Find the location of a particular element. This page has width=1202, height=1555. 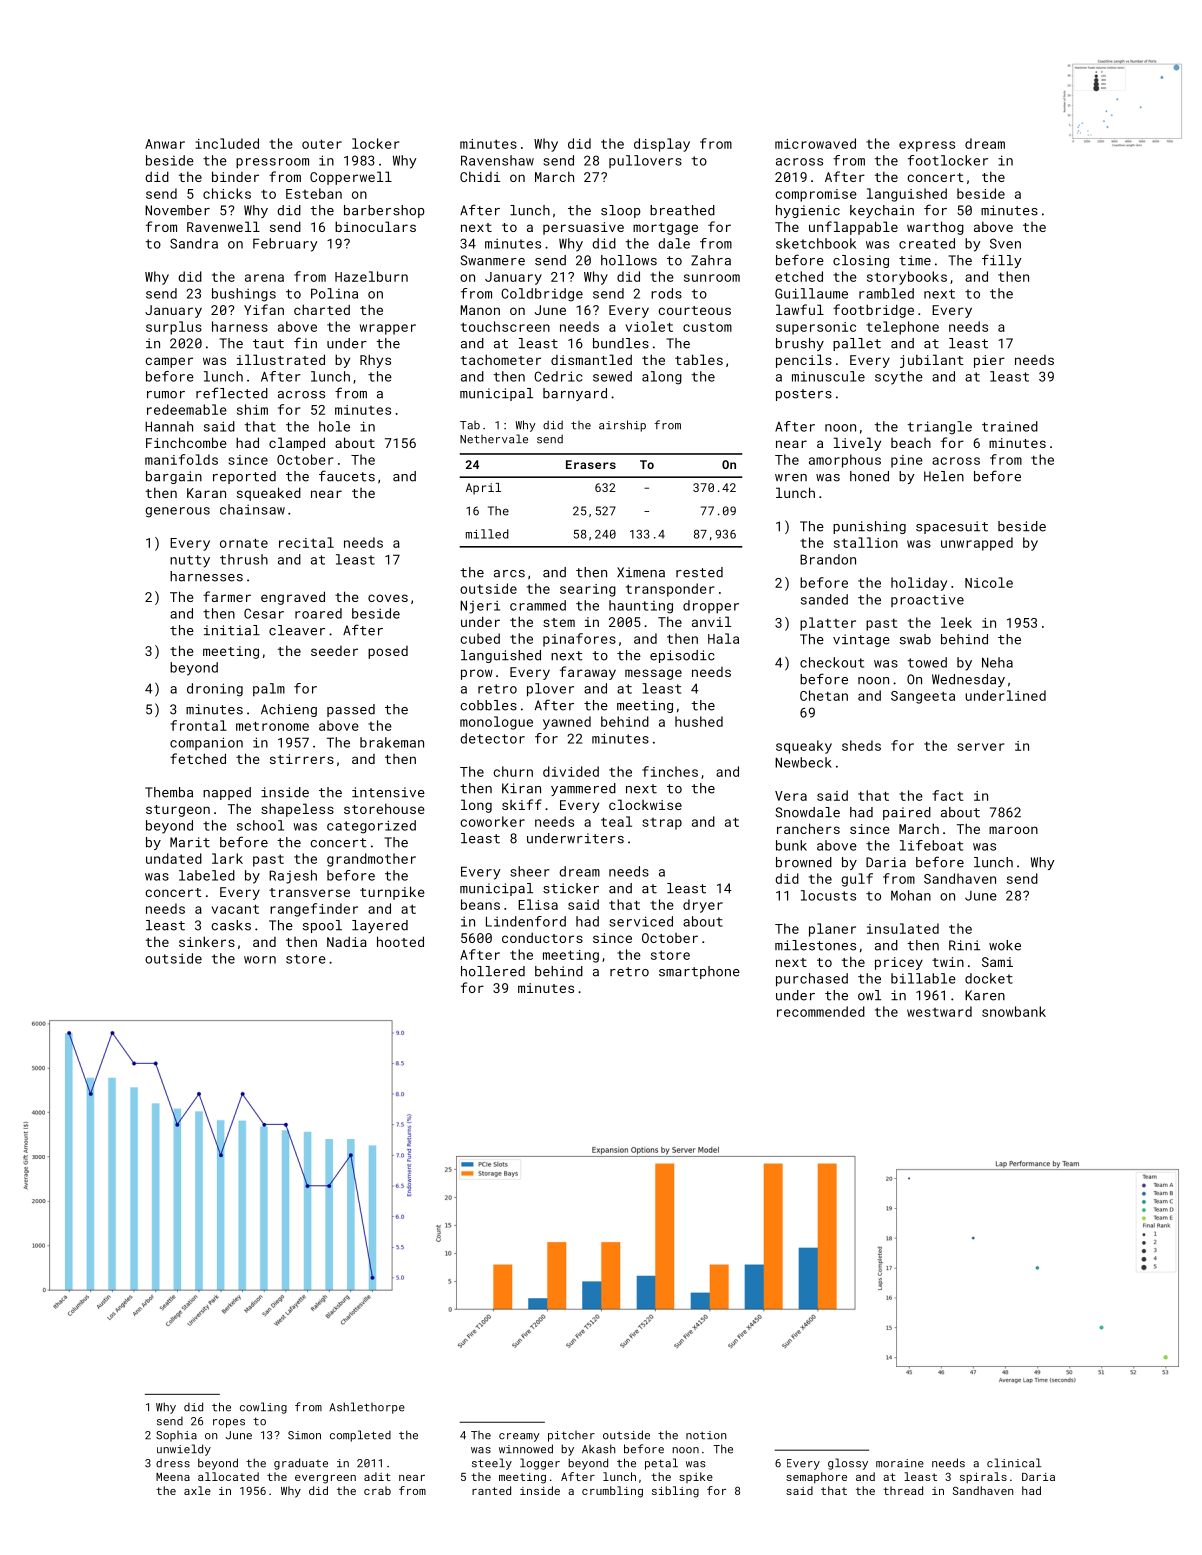

Sven is located at coordinates (1005, 243).
